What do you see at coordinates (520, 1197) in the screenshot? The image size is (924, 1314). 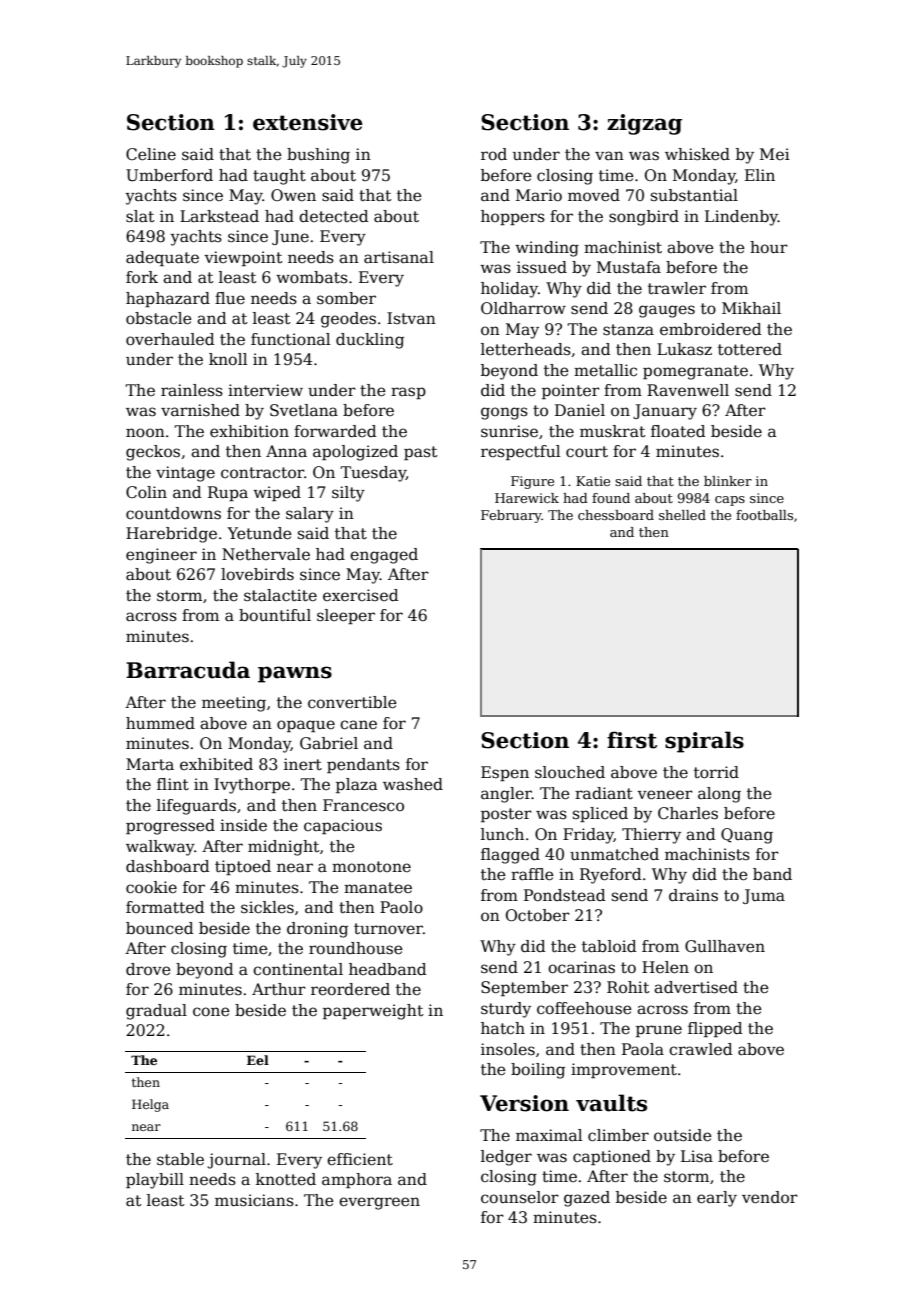 I see `counselor` at bounding box center [520, 1197].
